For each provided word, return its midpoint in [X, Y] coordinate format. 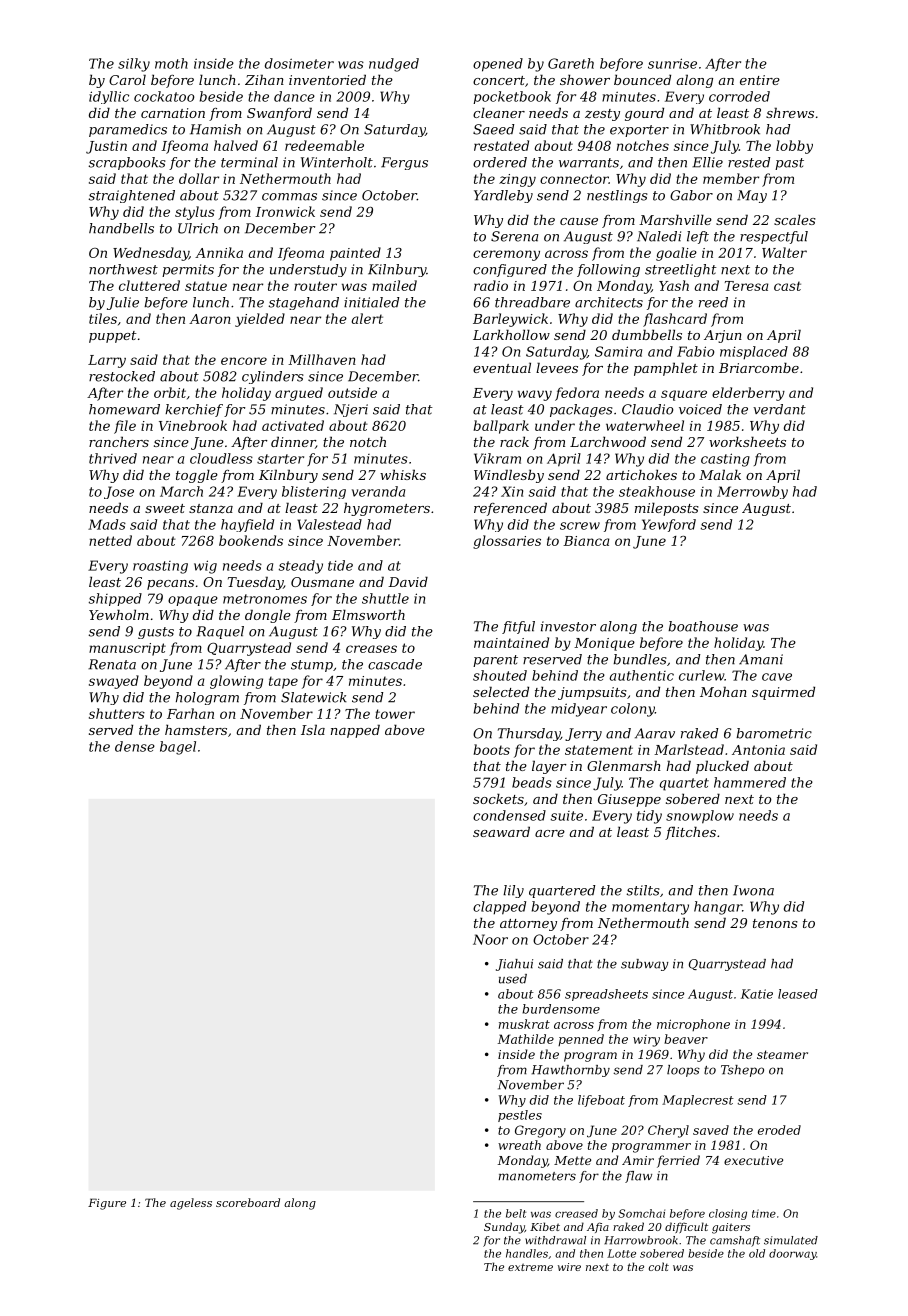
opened [498, 65]
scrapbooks [127, 163]
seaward [501, 831]
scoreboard [248, 1202]
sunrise [672, 63]
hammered [750, 782]
